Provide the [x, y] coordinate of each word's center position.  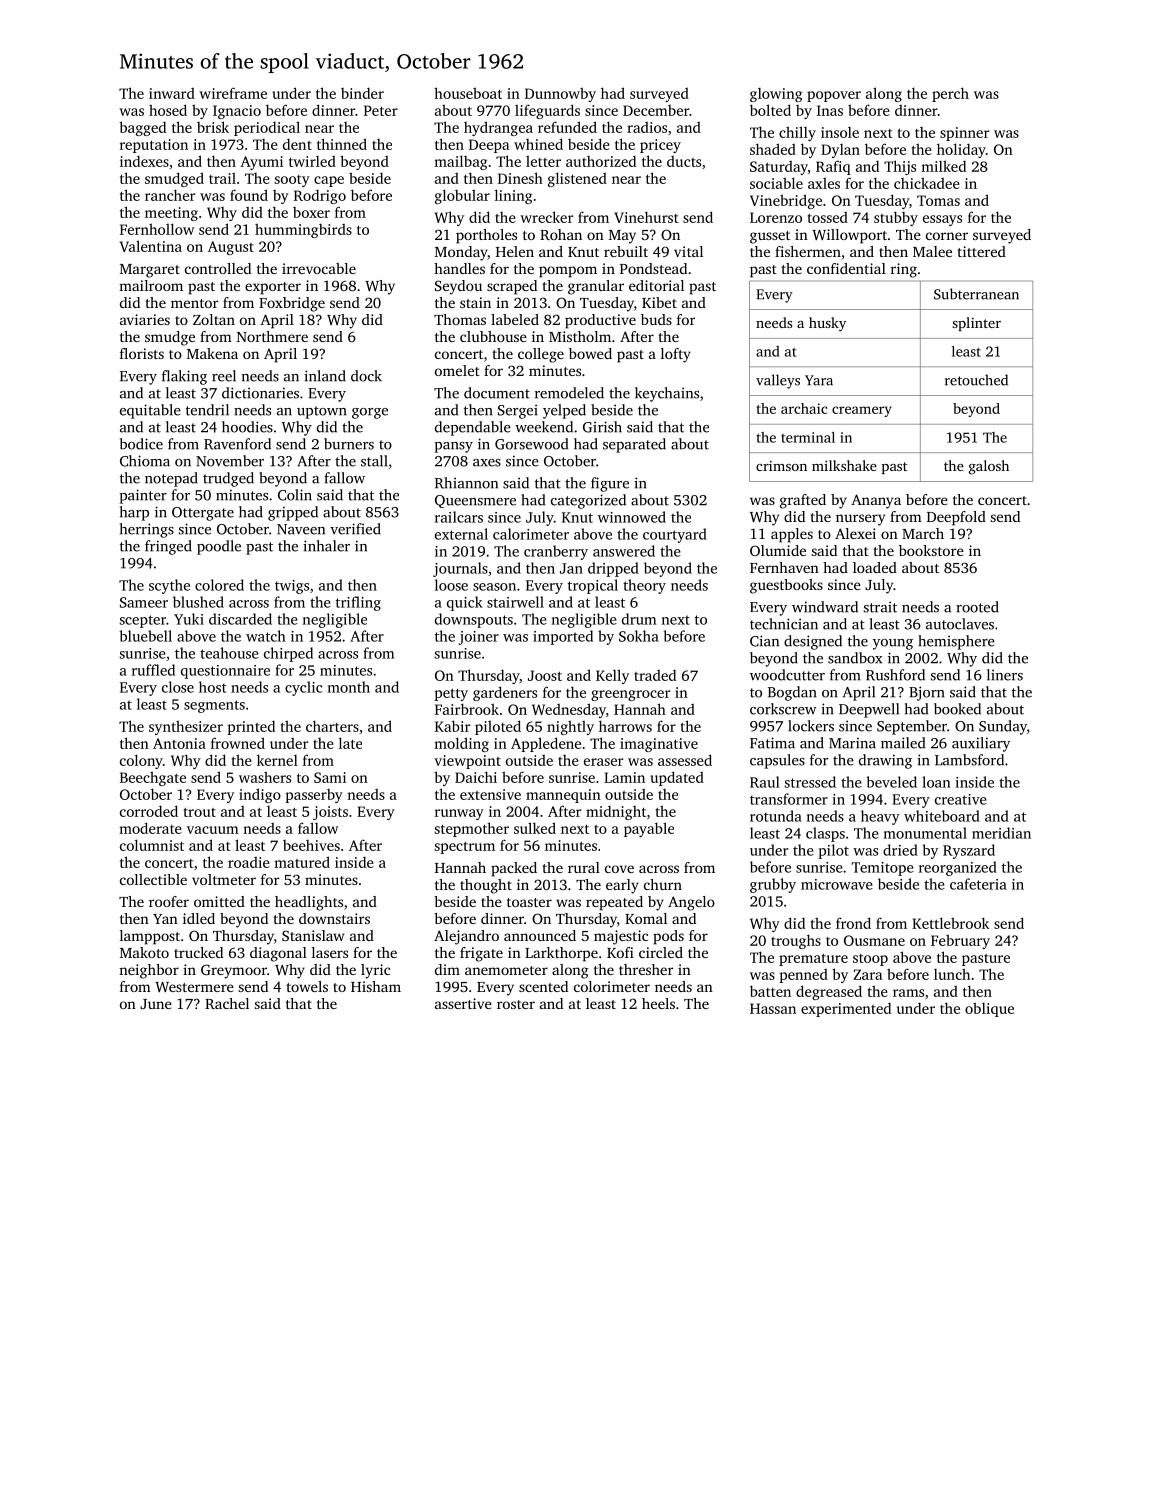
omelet [457, 370]
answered [624, 551]
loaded [875, 567]
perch [950, 94]
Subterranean [976, 294]
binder [362, 93]
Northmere [272, 336]
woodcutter [787, 675]
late [350, 743]
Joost [545, 675]
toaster [529, 902]
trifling [358, 603]
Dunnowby [560, 94]
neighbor [149, 971]
